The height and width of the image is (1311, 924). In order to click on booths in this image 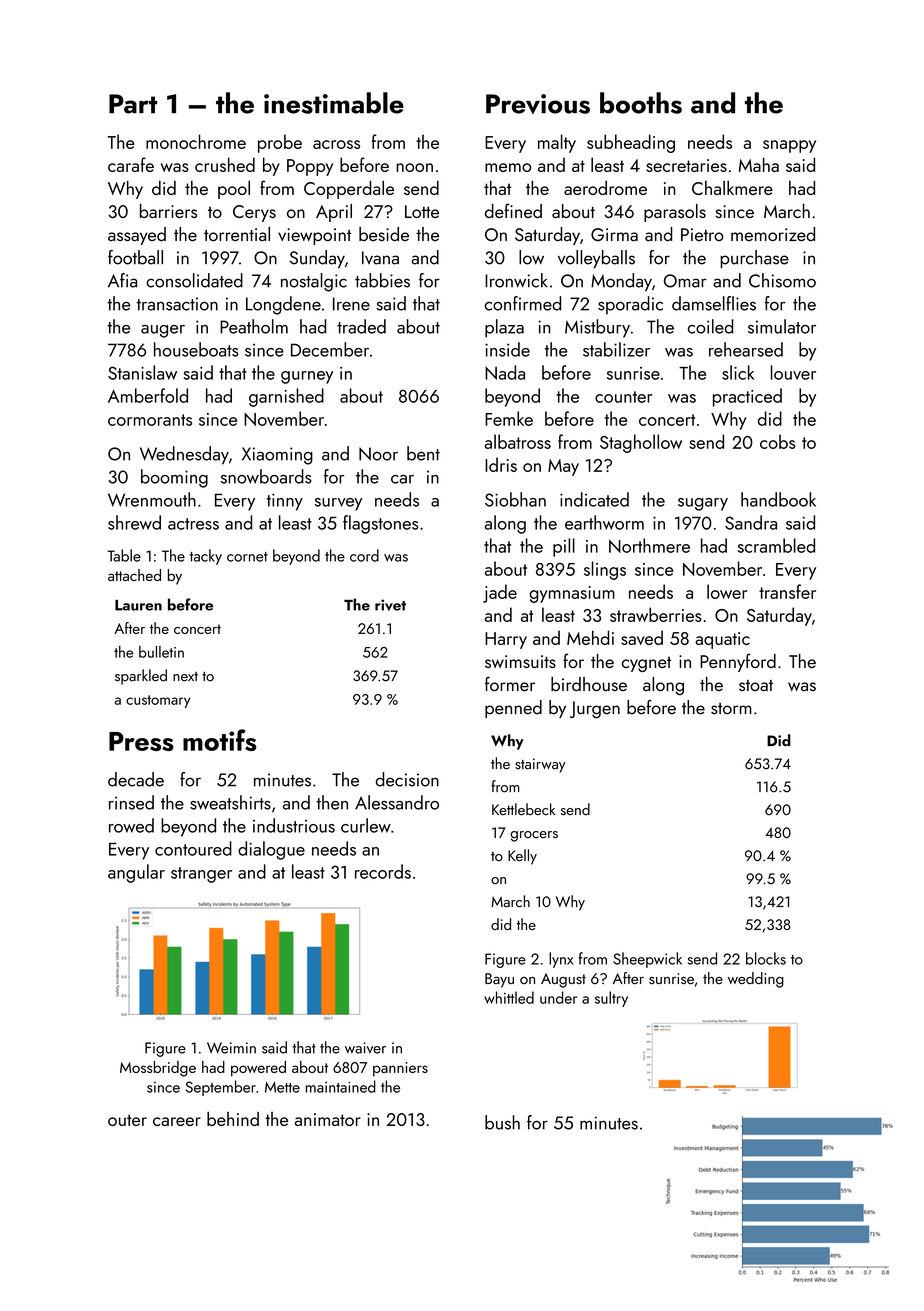, I will do `click(641, 103)`.
